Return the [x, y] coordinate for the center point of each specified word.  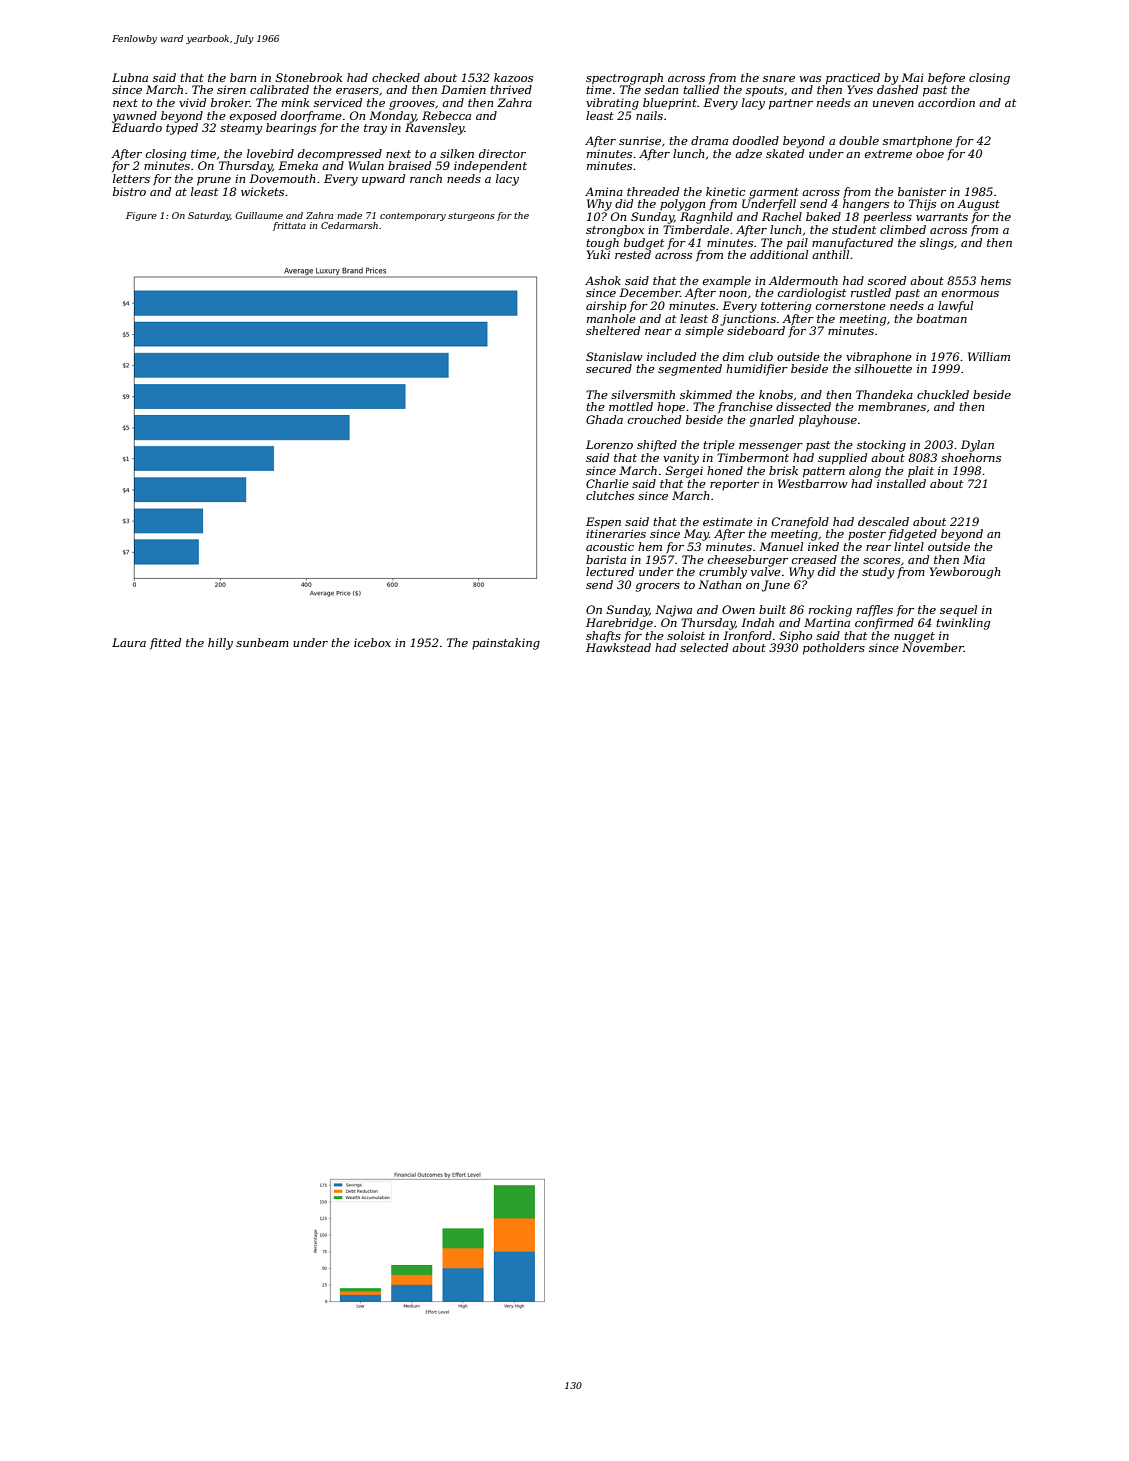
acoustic [610, 546]
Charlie [607, 483]
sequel [958, 611]
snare [779, 79]
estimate [728, 521]
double [859, 140]
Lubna [130, 77]
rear [878, 548]
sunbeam [262, 642]
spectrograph [624, 79]
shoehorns [971, 457]
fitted [165, 644]
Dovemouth [282, 178]
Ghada [604, 419]
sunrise [640, 140]
